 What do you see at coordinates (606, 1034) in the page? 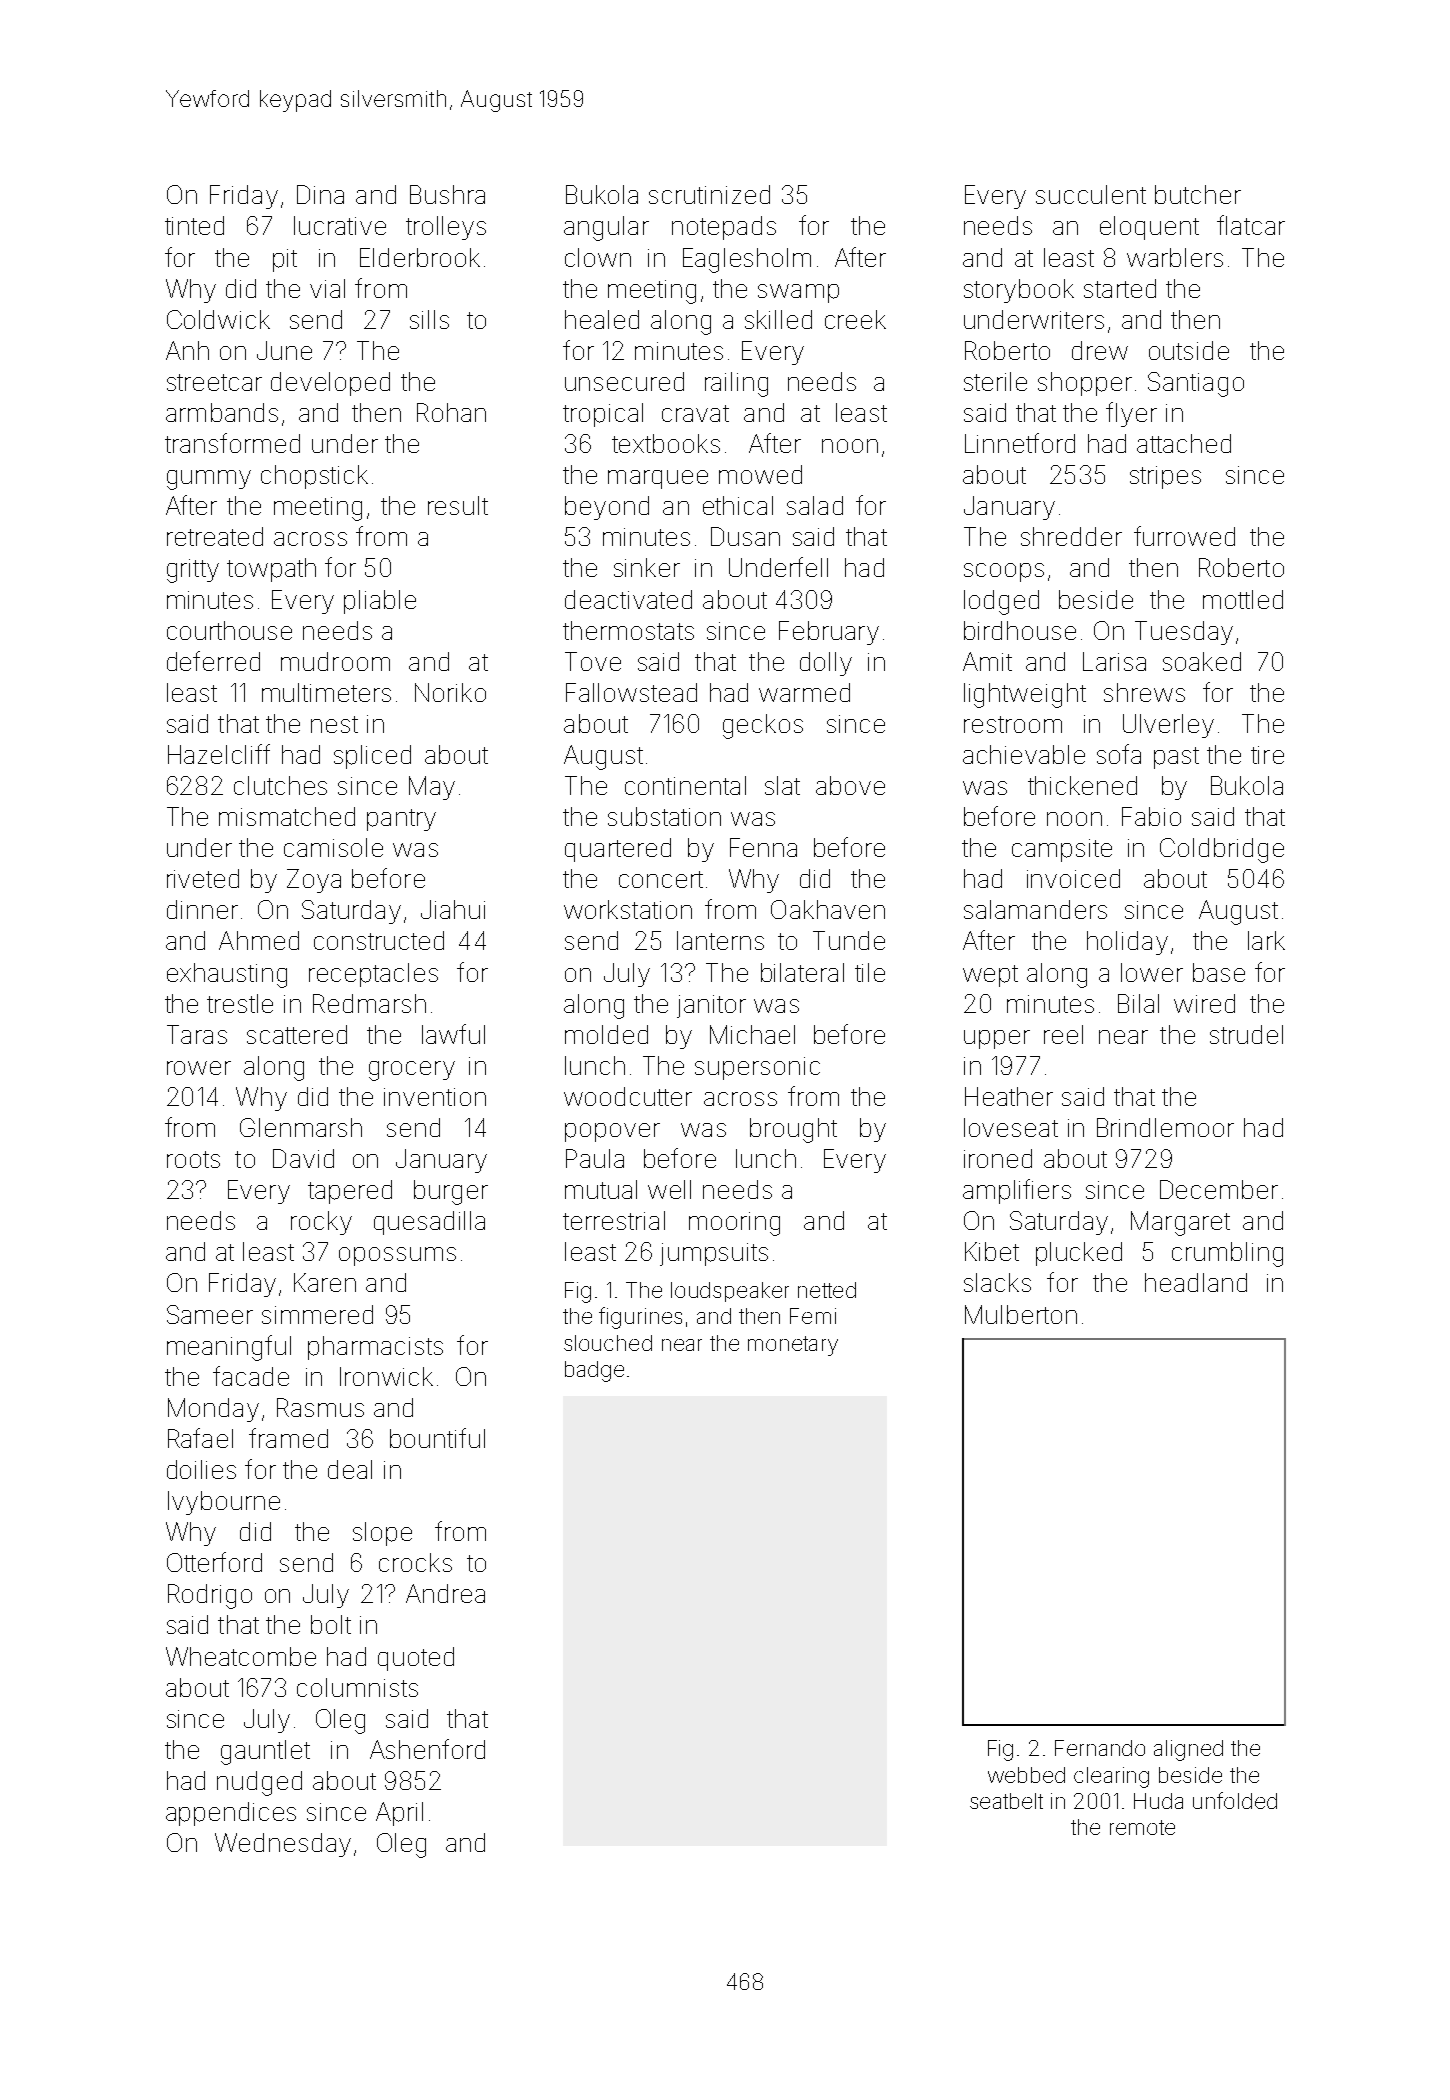
I see `molded` at bounding box center [606, 1034].
